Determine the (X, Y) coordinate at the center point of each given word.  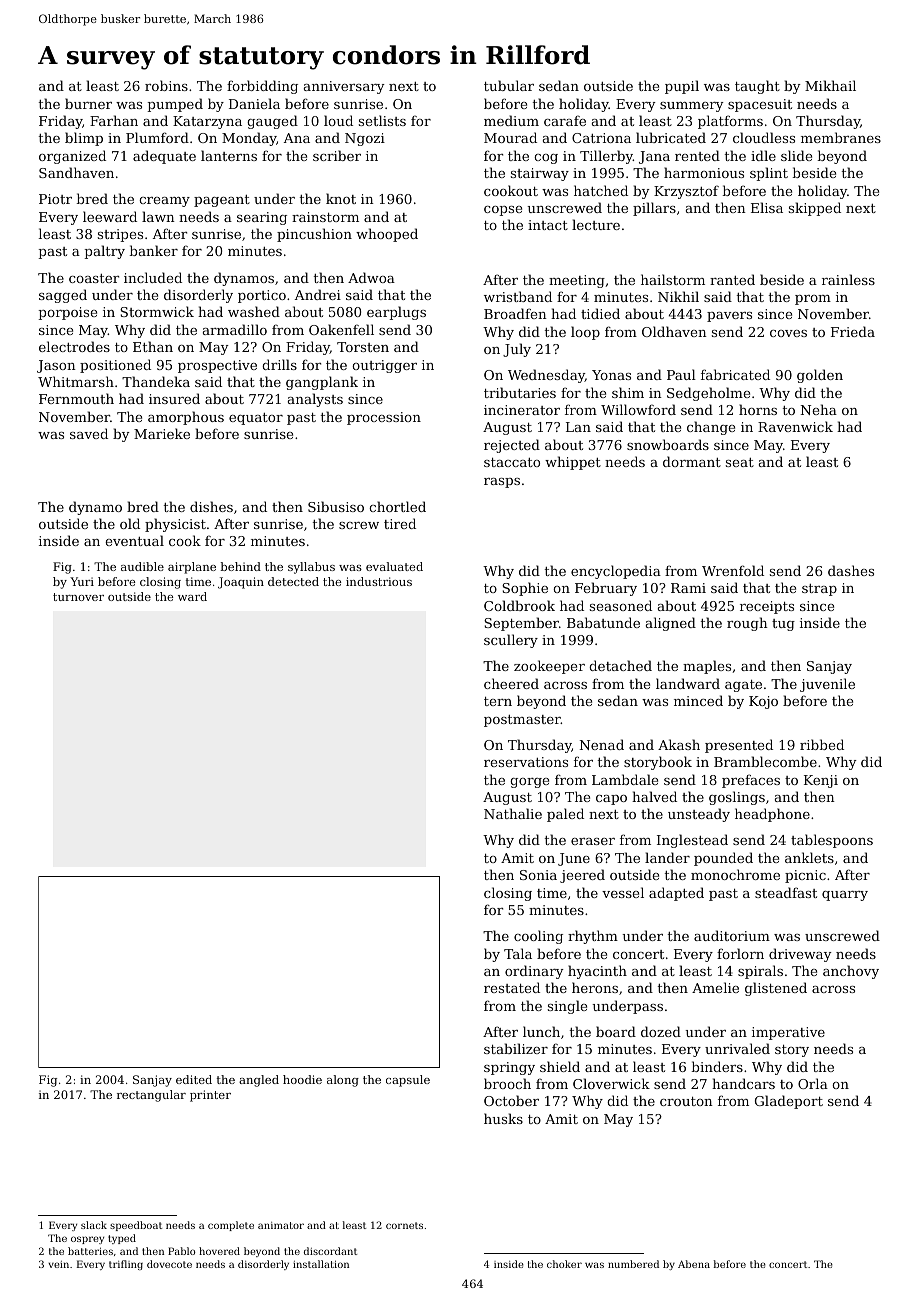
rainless (848, 279)
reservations (526, 762)
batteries (90, 1251)
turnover (78, 597)
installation (321, 1264)
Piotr (55, 199)
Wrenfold (733, 570)
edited (194, 1079)
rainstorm (325, 217)
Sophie (525, 589)
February (606, 589)
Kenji (821, 781)
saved (89, 433)
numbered (633, 1264)
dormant (692, 461)
